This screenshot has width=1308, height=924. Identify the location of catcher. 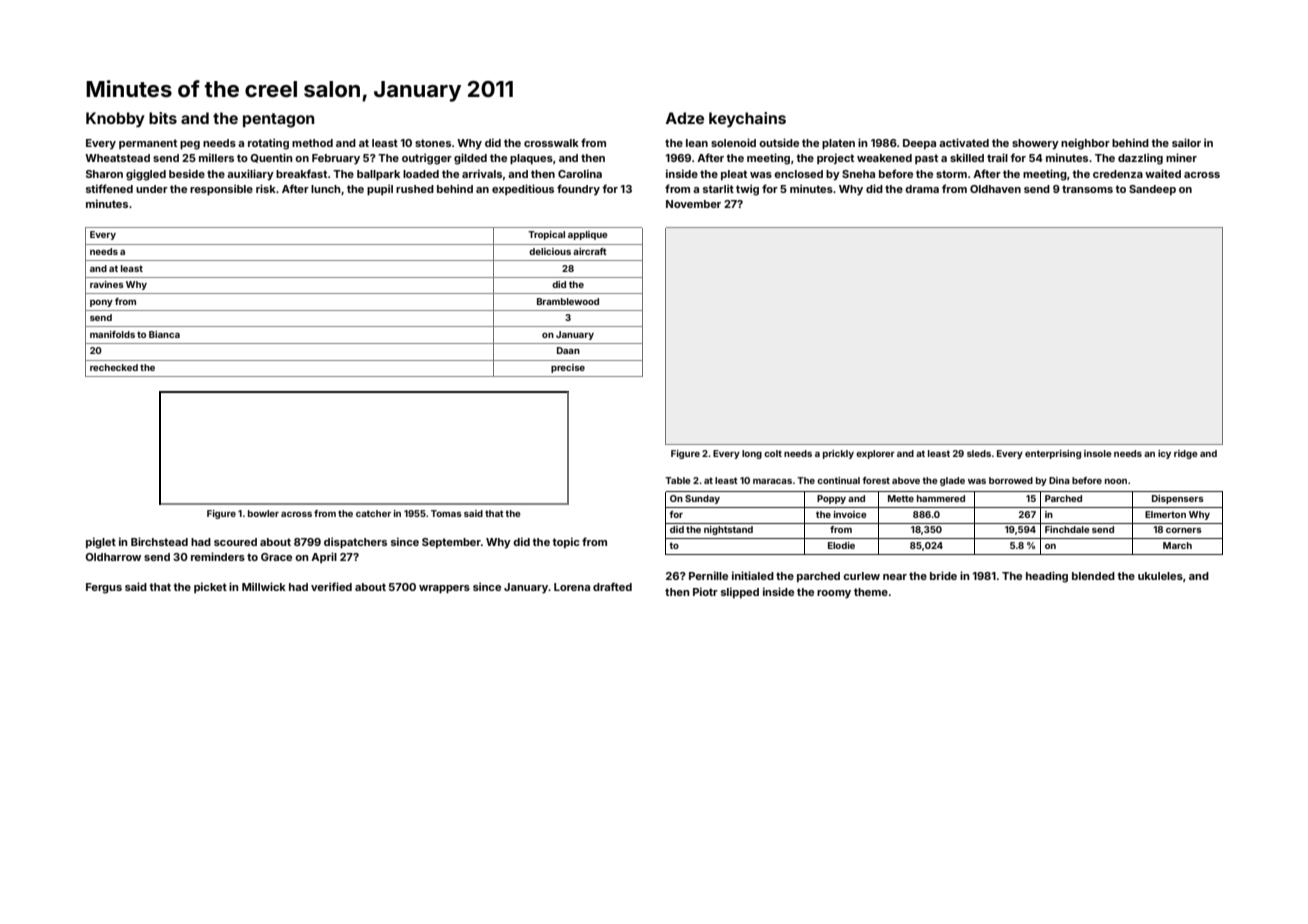
(373, 513).
